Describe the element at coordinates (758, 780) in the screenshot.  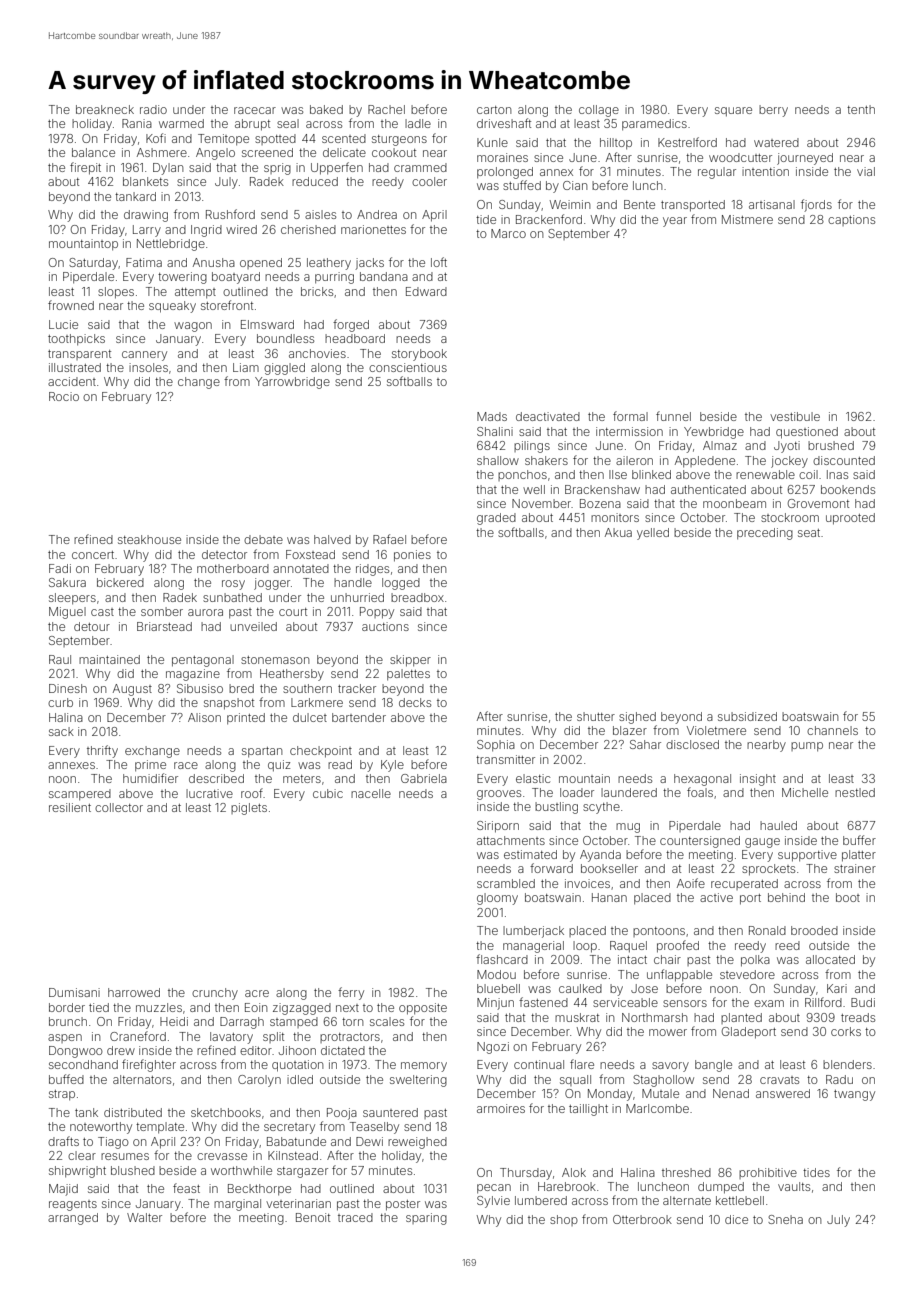
I see `insight` at that location.
